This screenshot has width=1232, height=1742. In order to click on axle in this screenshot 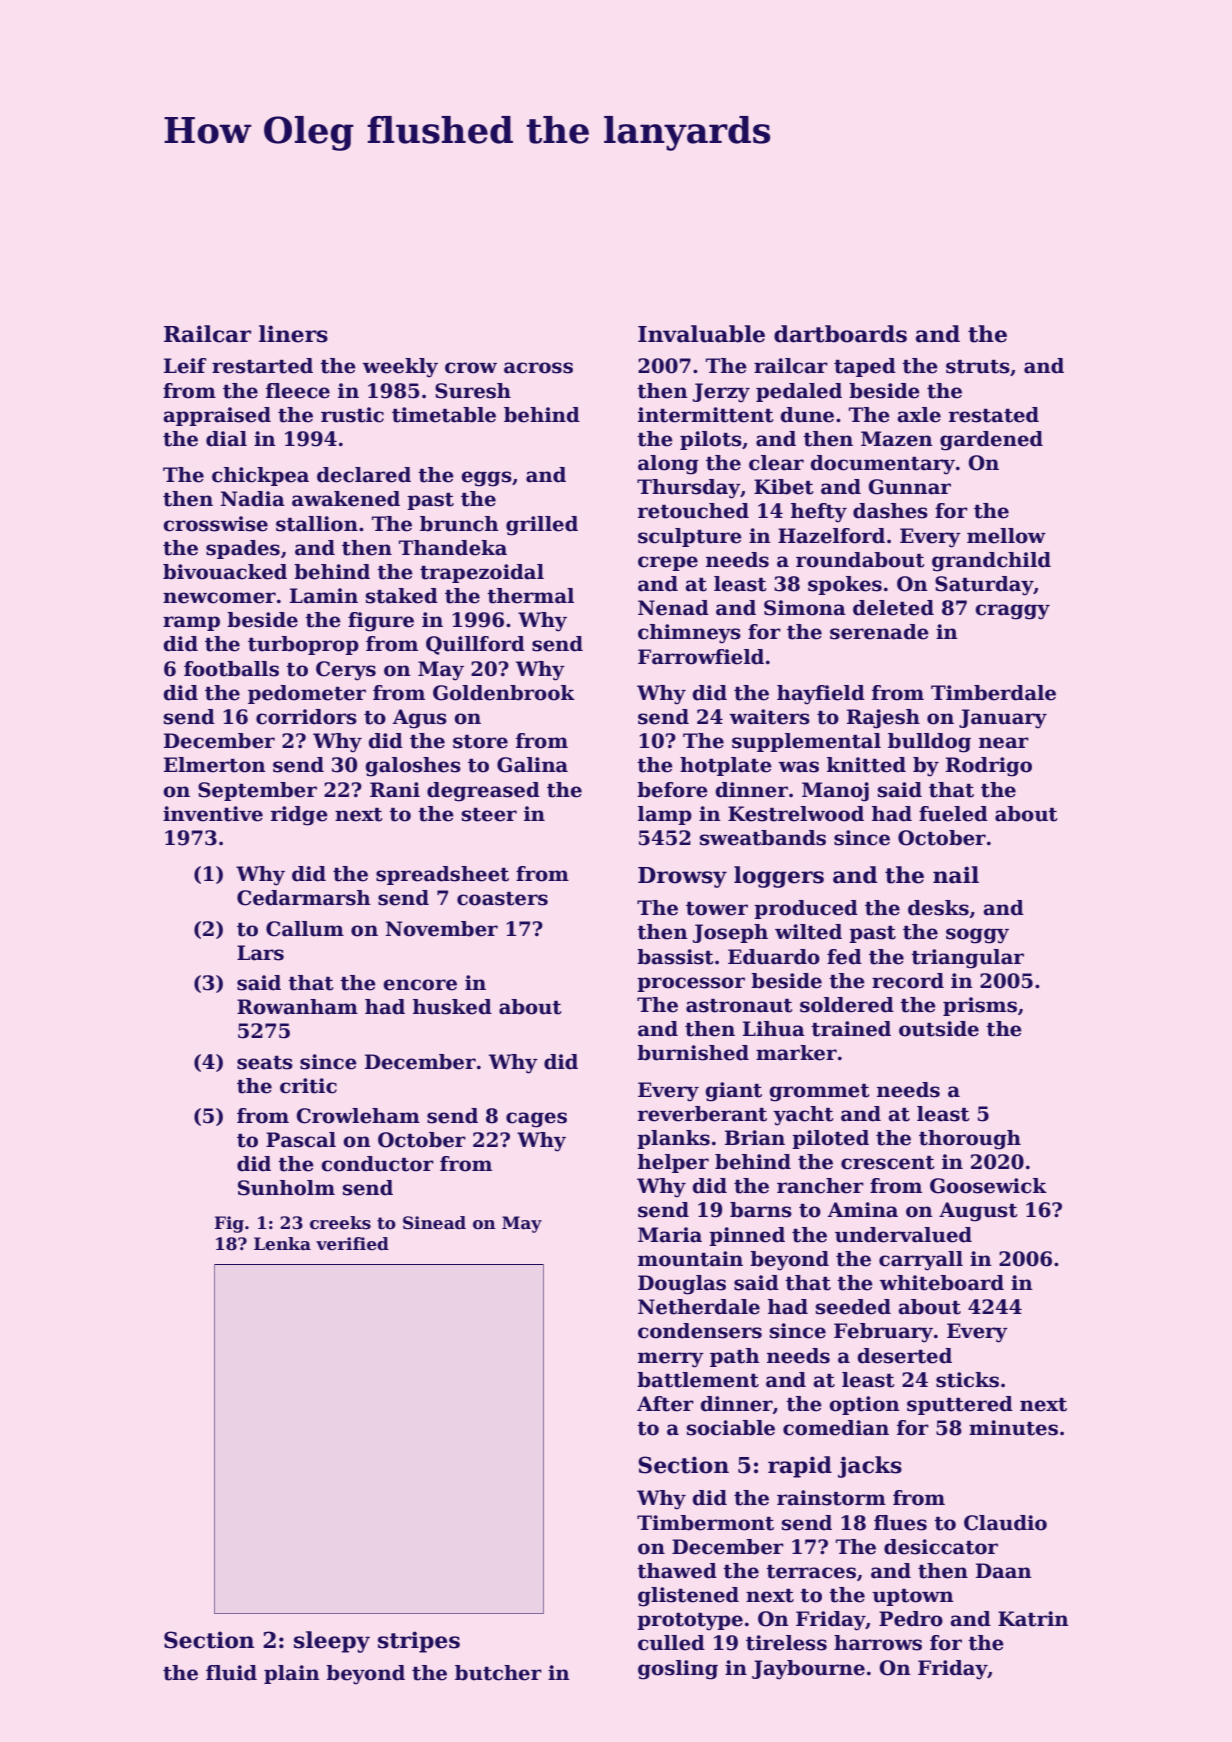, I will do `click(919, 415)`.
